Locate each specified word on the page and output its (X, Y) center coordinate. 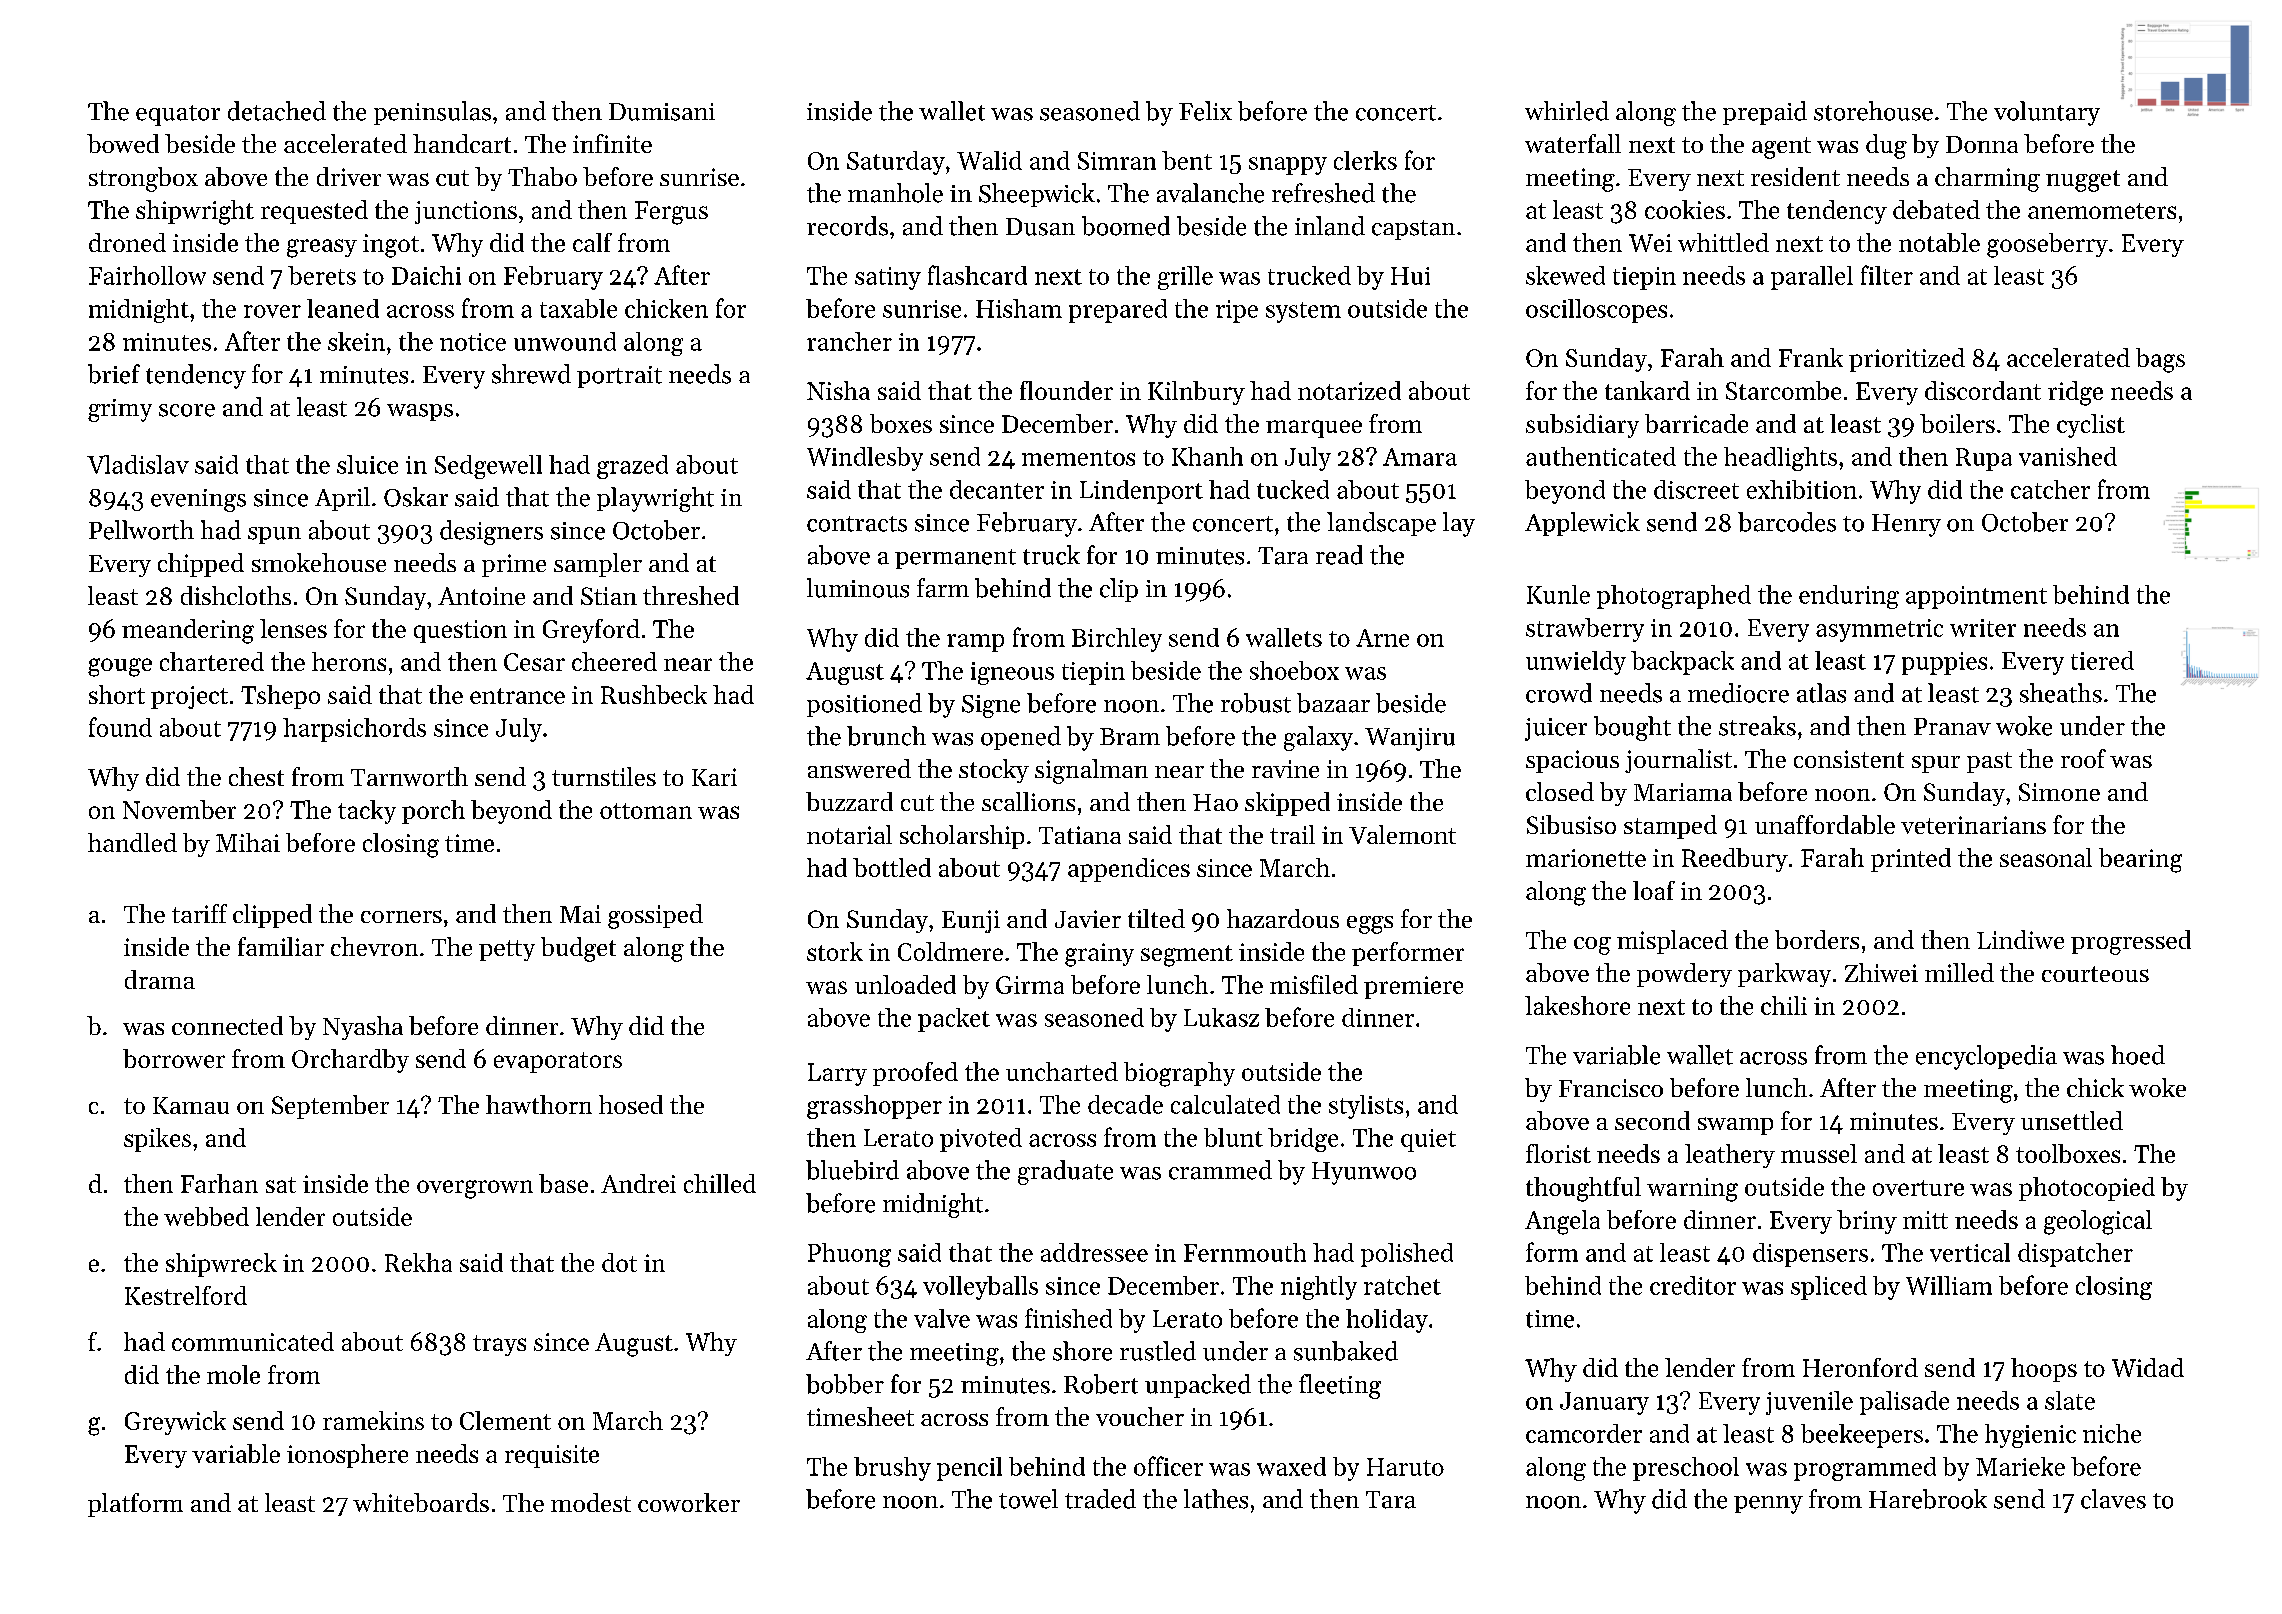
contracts (857, 524)
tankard (1647, 390)
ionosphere (347, 1456)
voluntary (2047, 113)
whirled (1567, 111)
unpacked (1198, 1386)
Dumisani (662, 112)
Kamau (191, 1105)
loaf (1654, 890)
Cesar (534, 662)
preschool (1686, 1469)
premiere (1413, 987)
